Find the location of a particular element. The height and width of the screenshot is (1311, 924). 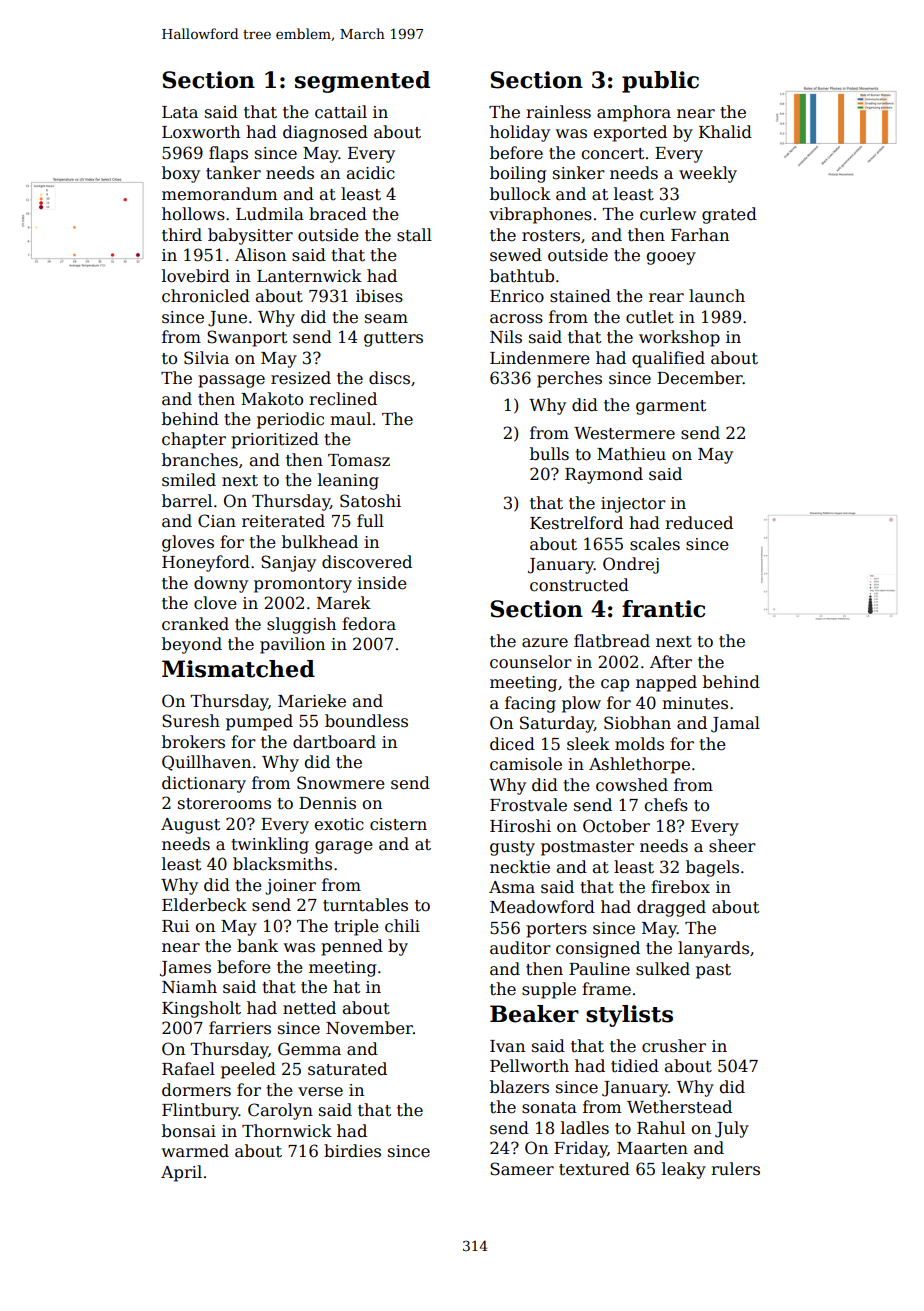

Sanjay is located at coordinates (288, 563).
